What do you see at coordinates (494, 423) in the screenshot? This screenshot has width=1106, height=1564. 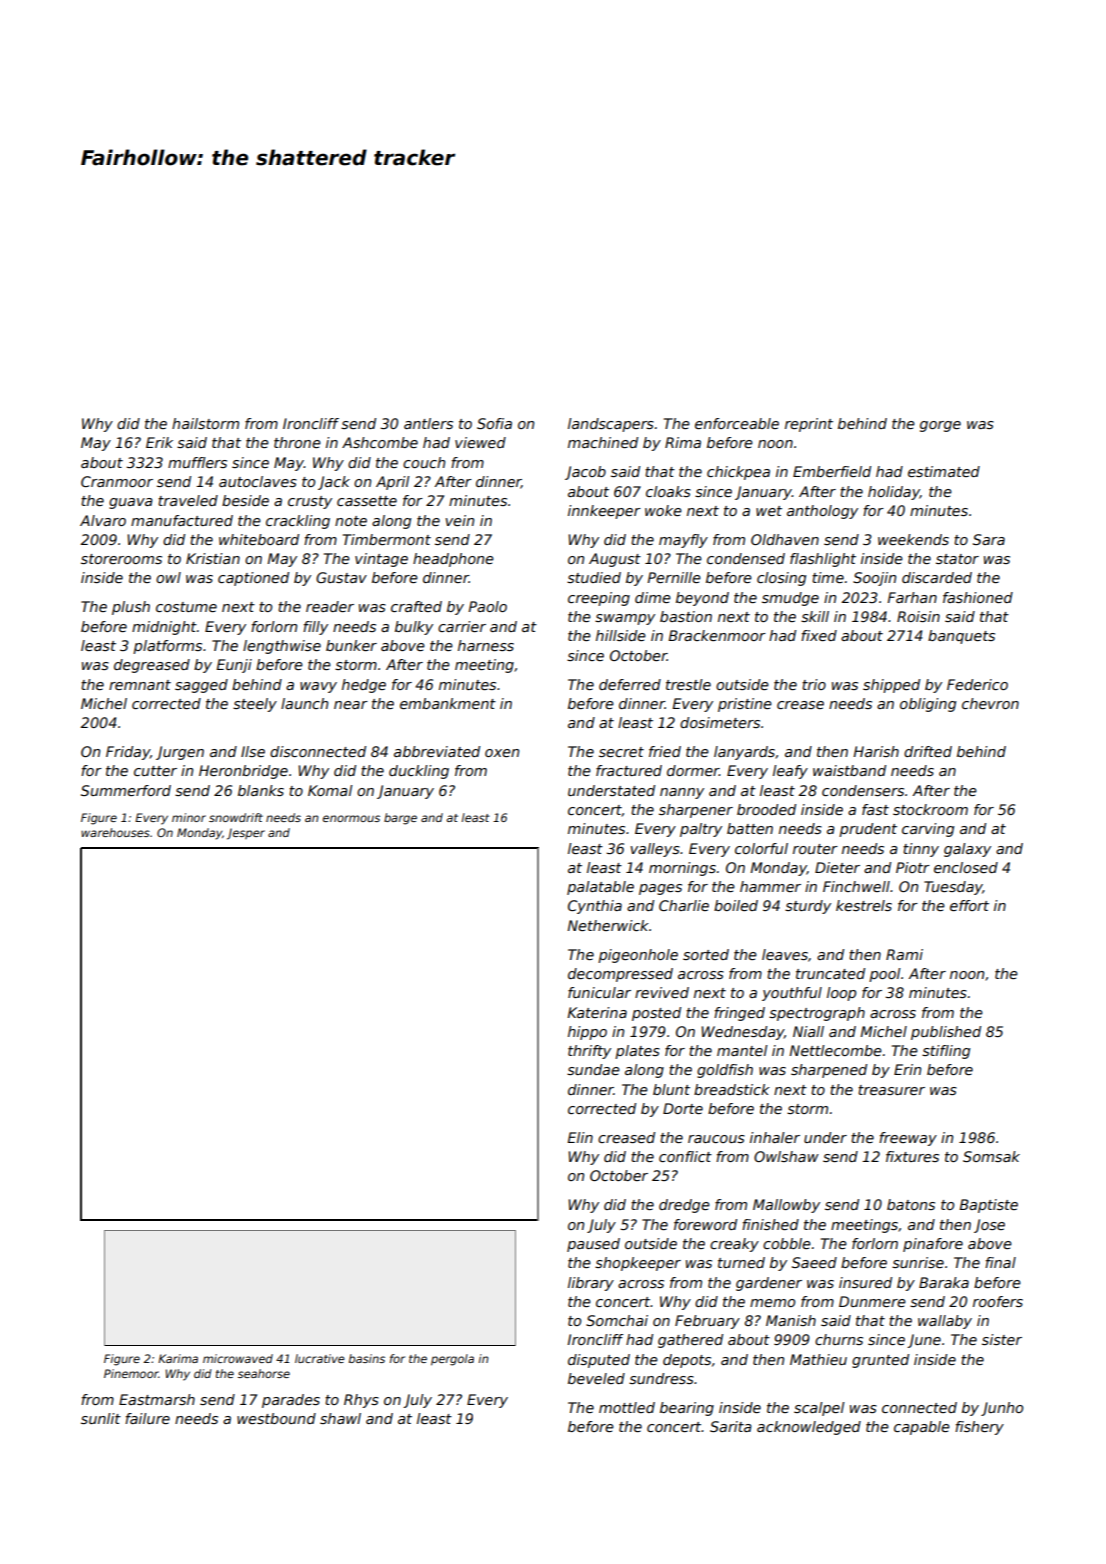 I see `Sofia` at bounding box center [494, 423].
